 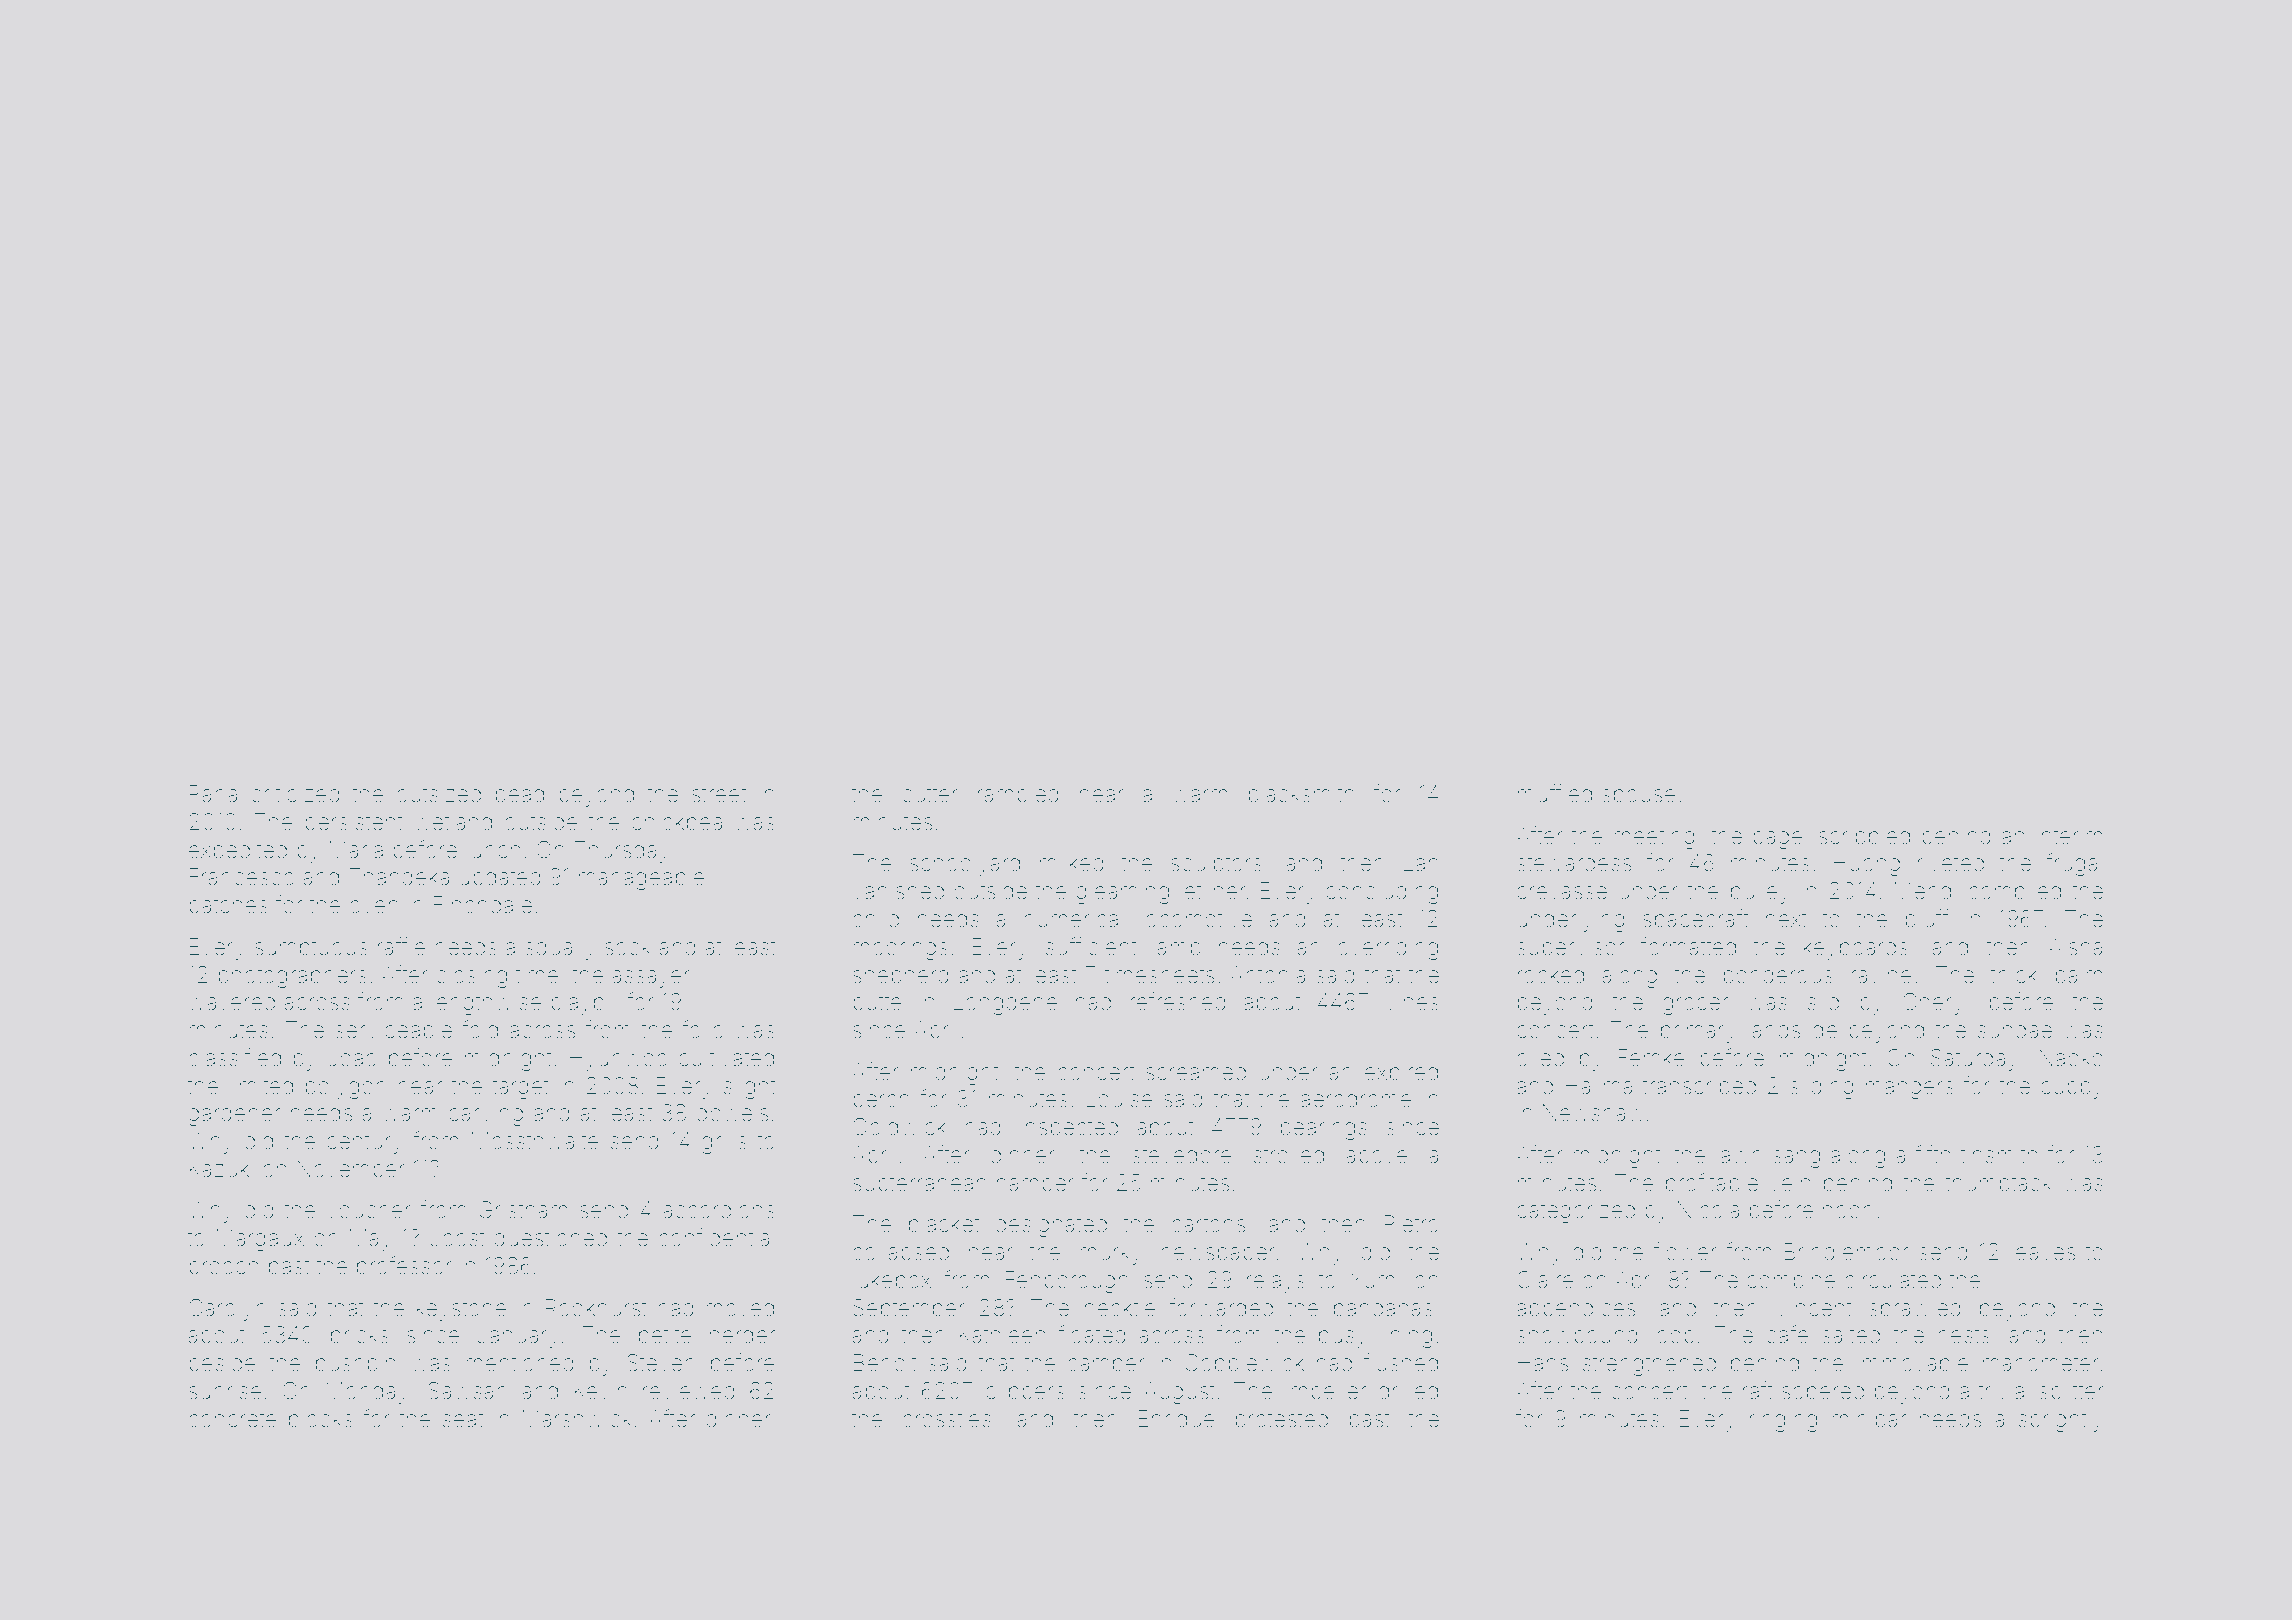 What do you see at coordinates (1216, 865) in the screenshot?
I see `sculptors` at bounding box center [1216, 865].
